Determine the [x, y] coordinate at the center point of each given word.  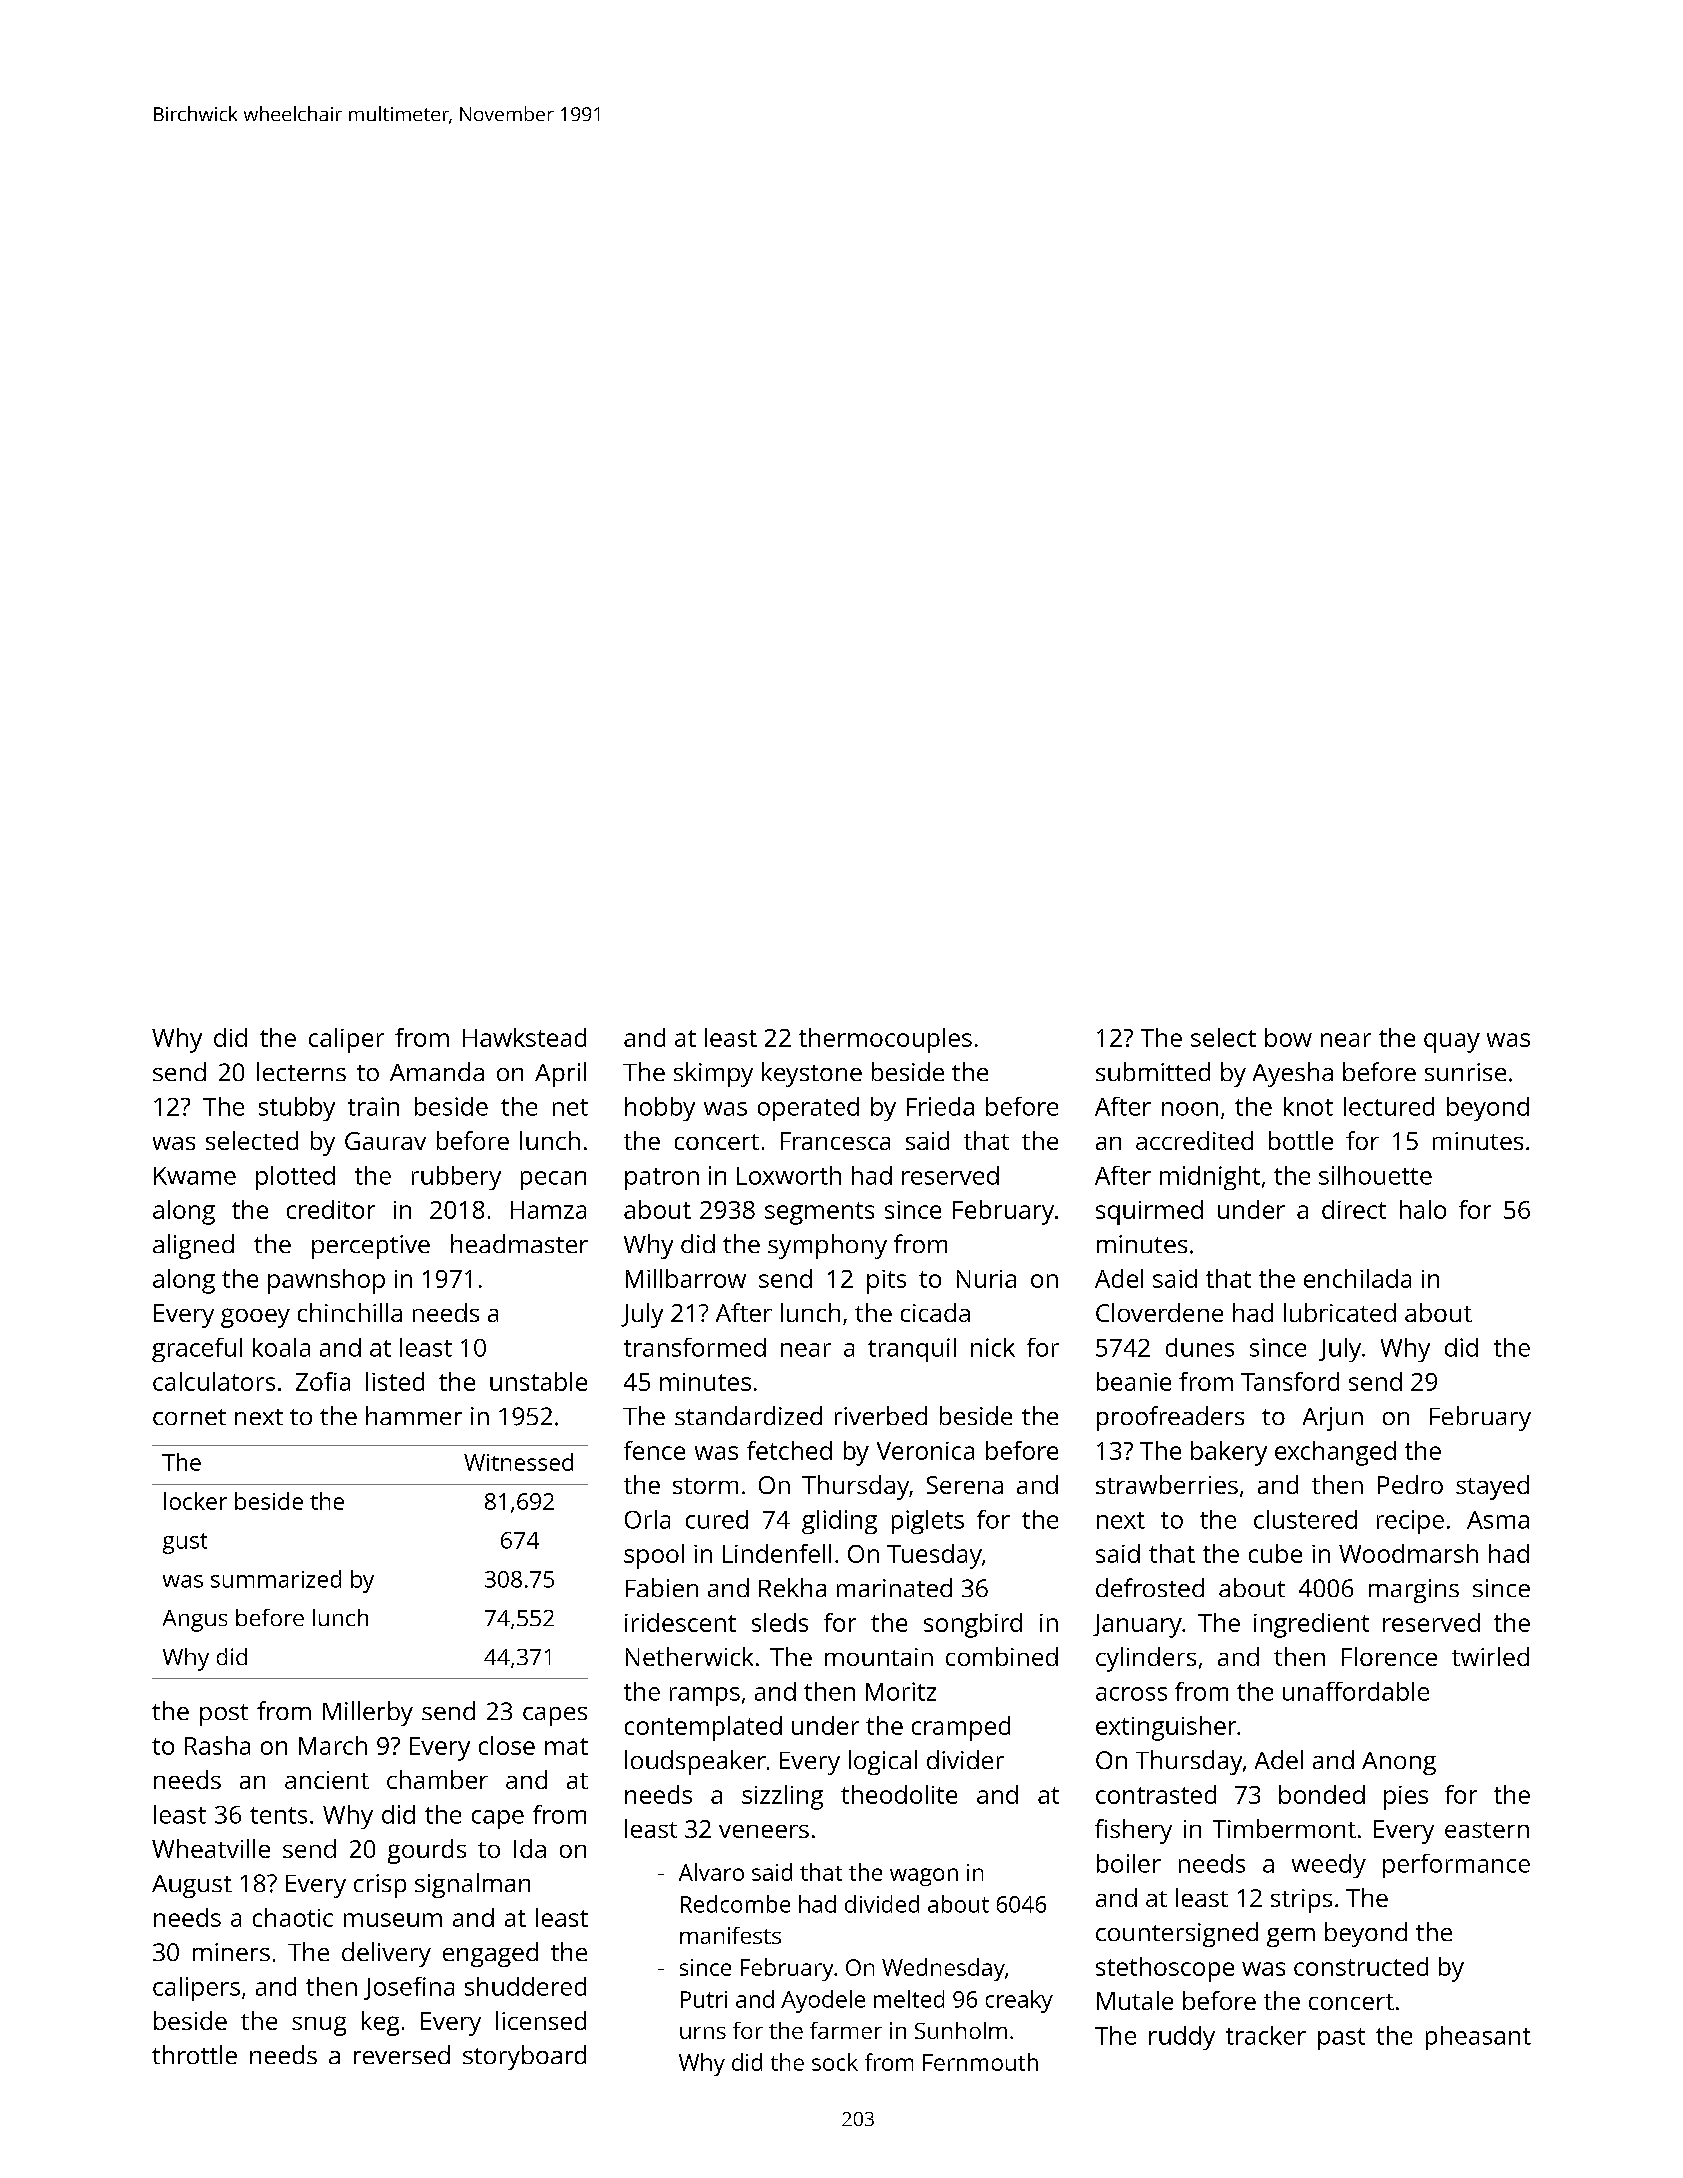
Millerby [368, 1713]
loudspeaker [695, 1762]
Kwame [195, 1176]
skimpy [713, 1074]
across [1131, 1694]
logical [883, 1762]
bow [1288, 1037]
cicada [935, 1312]
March [333, 1745]
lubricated [1340, 1312]
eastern [1487, 1830]
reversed [402, 2054]
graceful [197, 1350]
